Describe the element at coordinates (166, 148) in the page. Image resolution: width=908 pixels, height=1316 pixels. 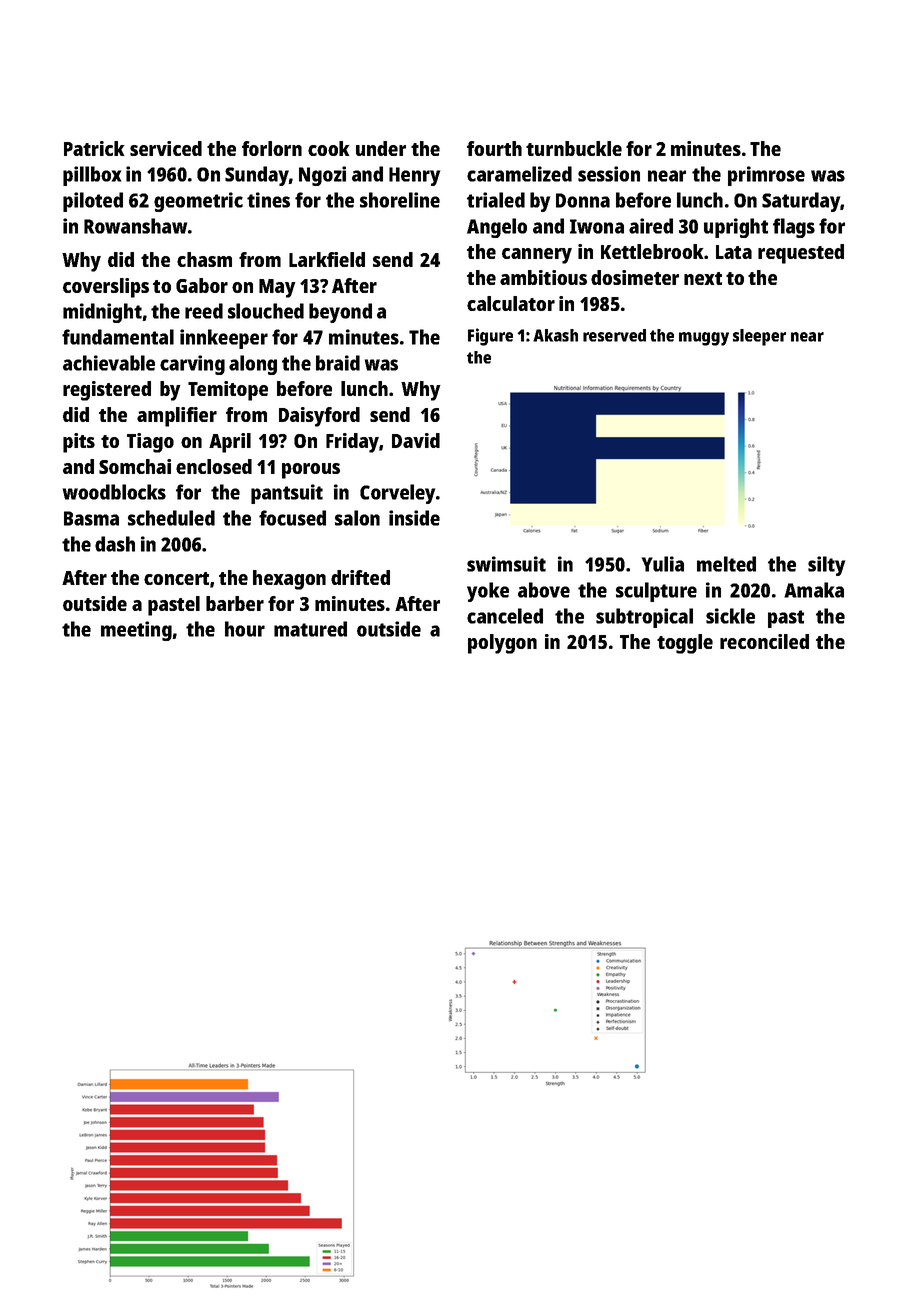
I see `serviced` at that location.
